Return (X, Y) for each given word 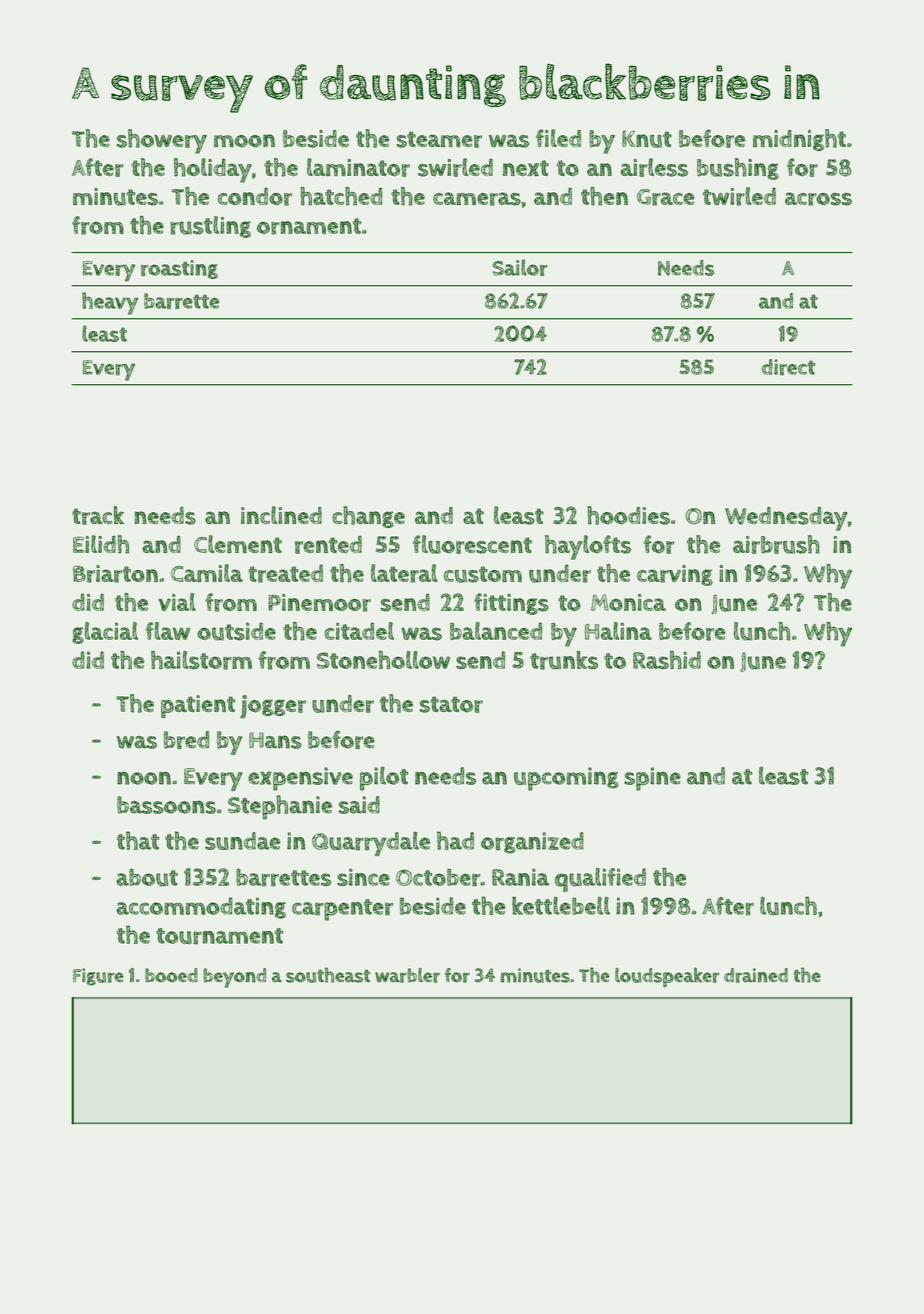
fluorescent (472, 544)
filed (558, 138)
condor (255, 196)
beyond (234, 978)
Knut (647, 139)
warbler (407, 975)
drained (756, 975)
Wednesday (786, 519)
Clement (238, 544)
